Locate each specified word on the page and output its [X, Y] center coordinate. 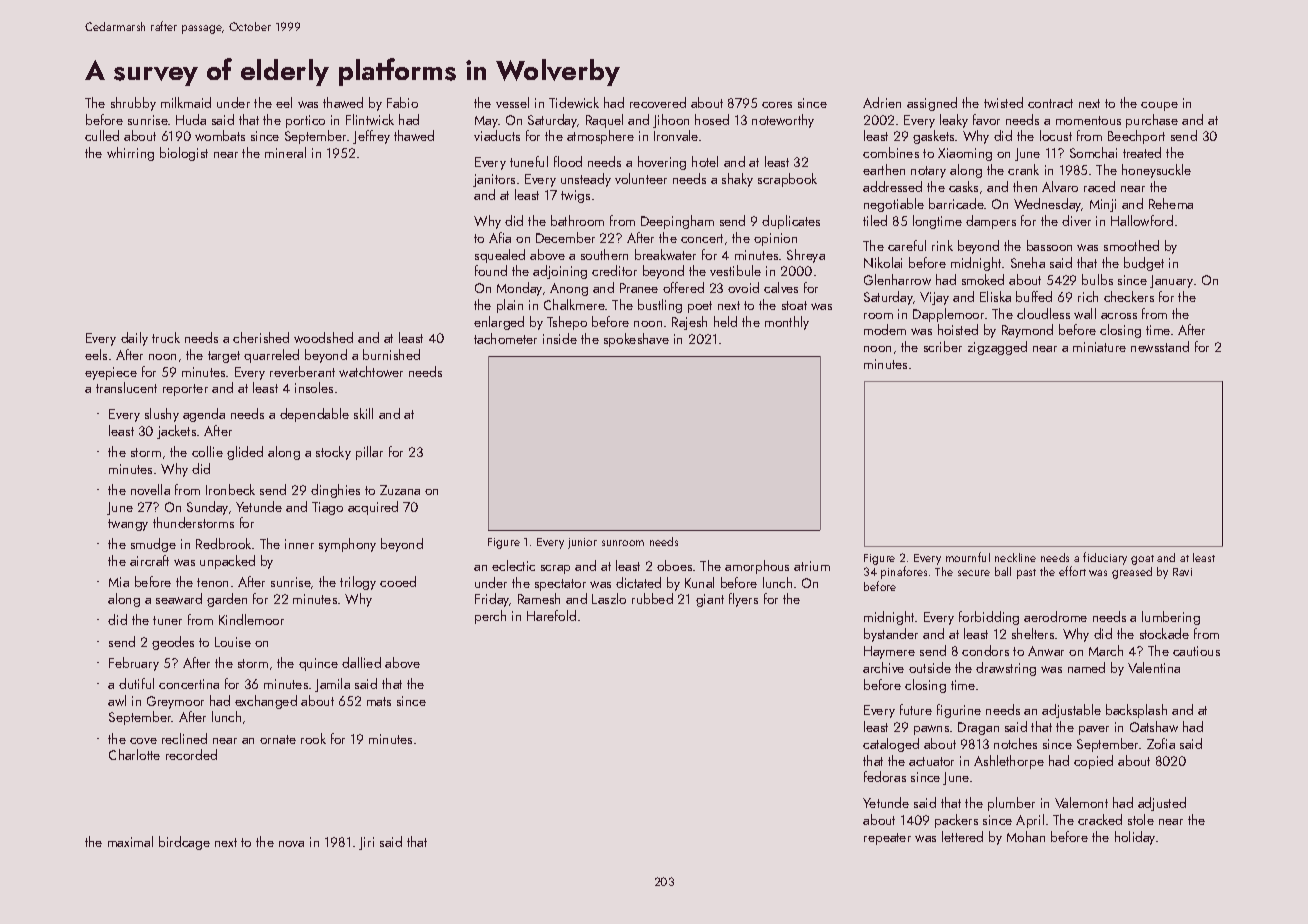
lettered [962, 836]
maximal [130, 841]
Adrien [882, 102]
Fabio [402, 102]
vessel [512, 102]
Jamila [332, 685]
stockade [1164, 633]
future [916, 709]
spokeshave [636, 340]
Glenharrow [897, 279]
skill [363, 413]
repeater [887, 839]
